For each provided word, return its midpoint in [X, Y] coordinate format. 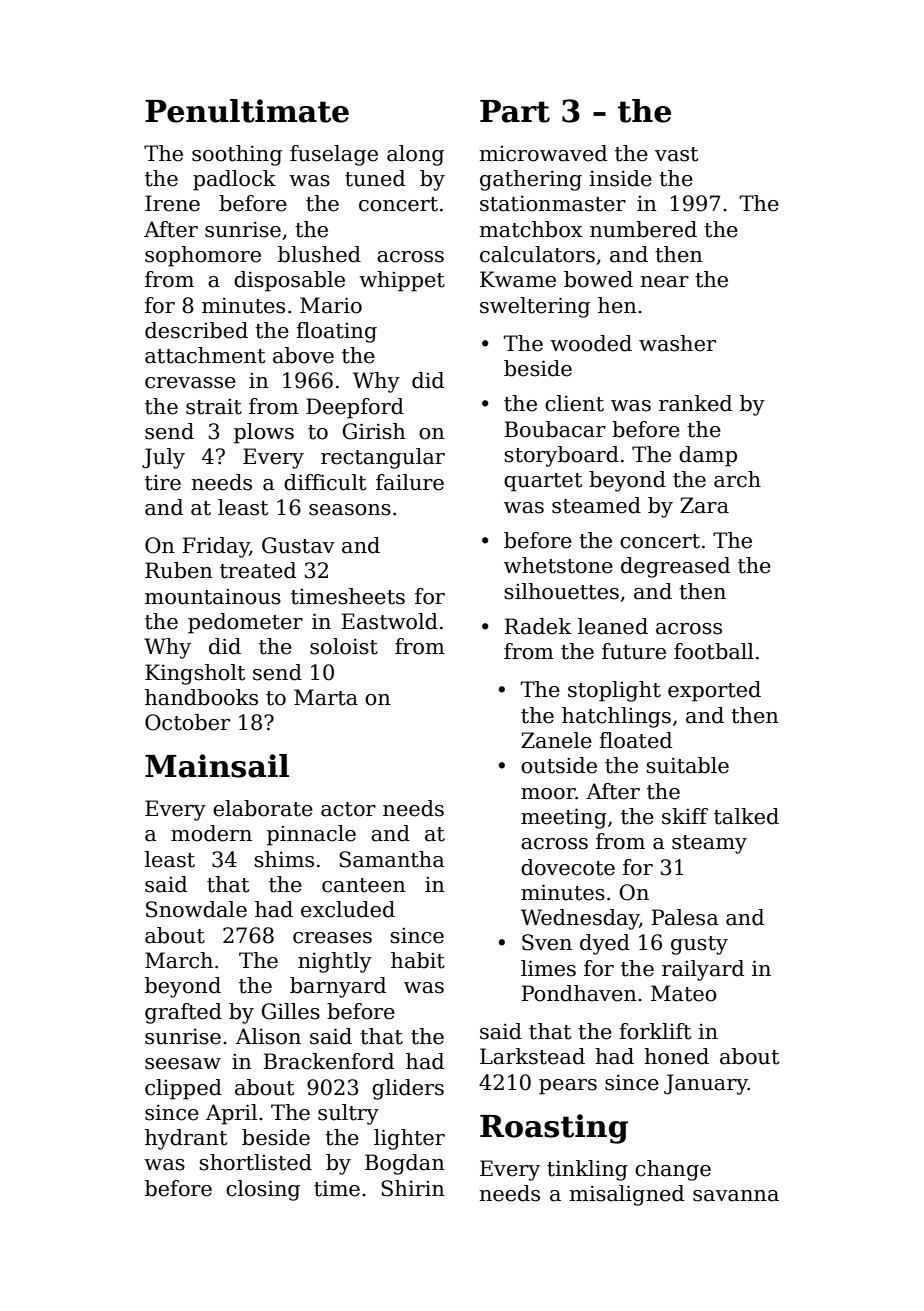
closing [263, 1190]
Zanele [556, 740]
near [664, 282]
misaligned [626, 1195]
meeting [564, 818]
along [415, 155]
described [196, 330]
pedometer [245, 623]
